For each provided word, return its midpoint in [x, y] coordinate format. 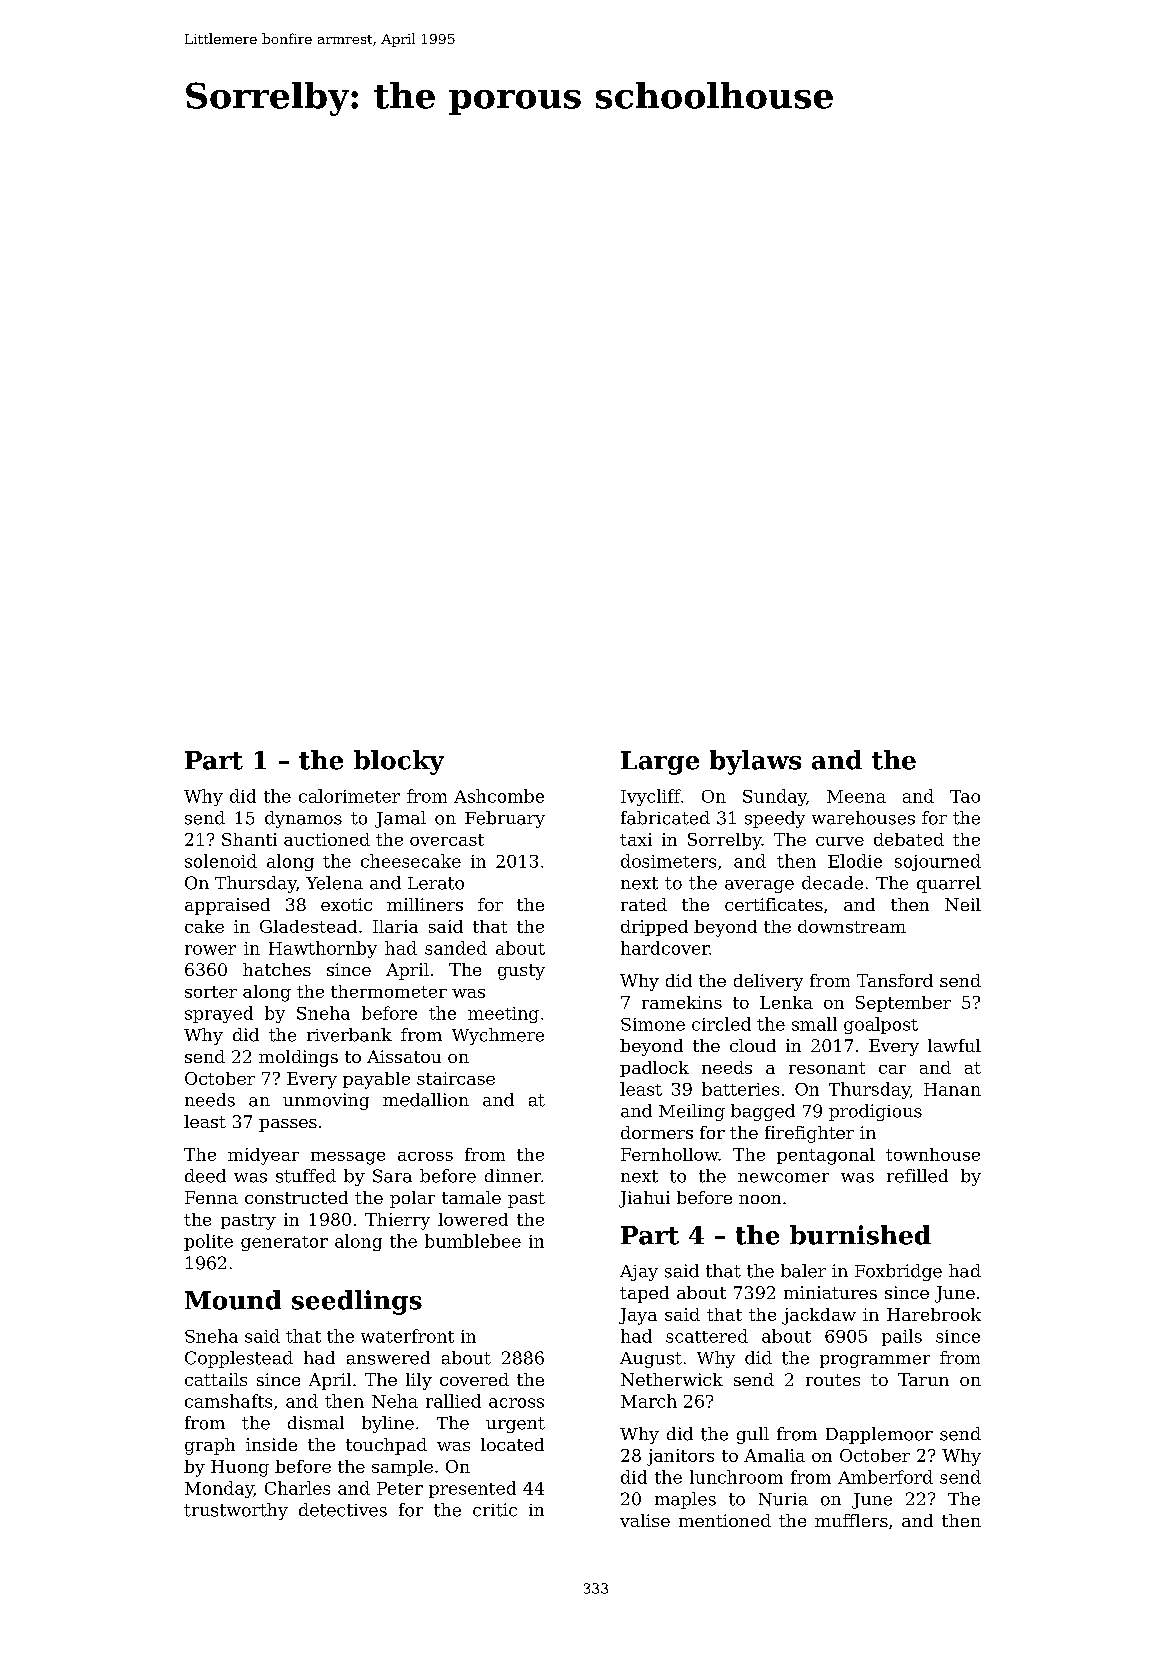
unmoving [326, 1101]
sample [402, 1468]
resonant [827, 1068]
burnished [860, 1235]
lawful [954, 1045]
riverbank [349, 1035]
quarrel [949, 884]
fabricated [665, 818]
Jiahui [644, 1199]
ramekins [682, 1002]
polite [208, 1242]
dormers [657, 1132]
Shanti [249, 839]
